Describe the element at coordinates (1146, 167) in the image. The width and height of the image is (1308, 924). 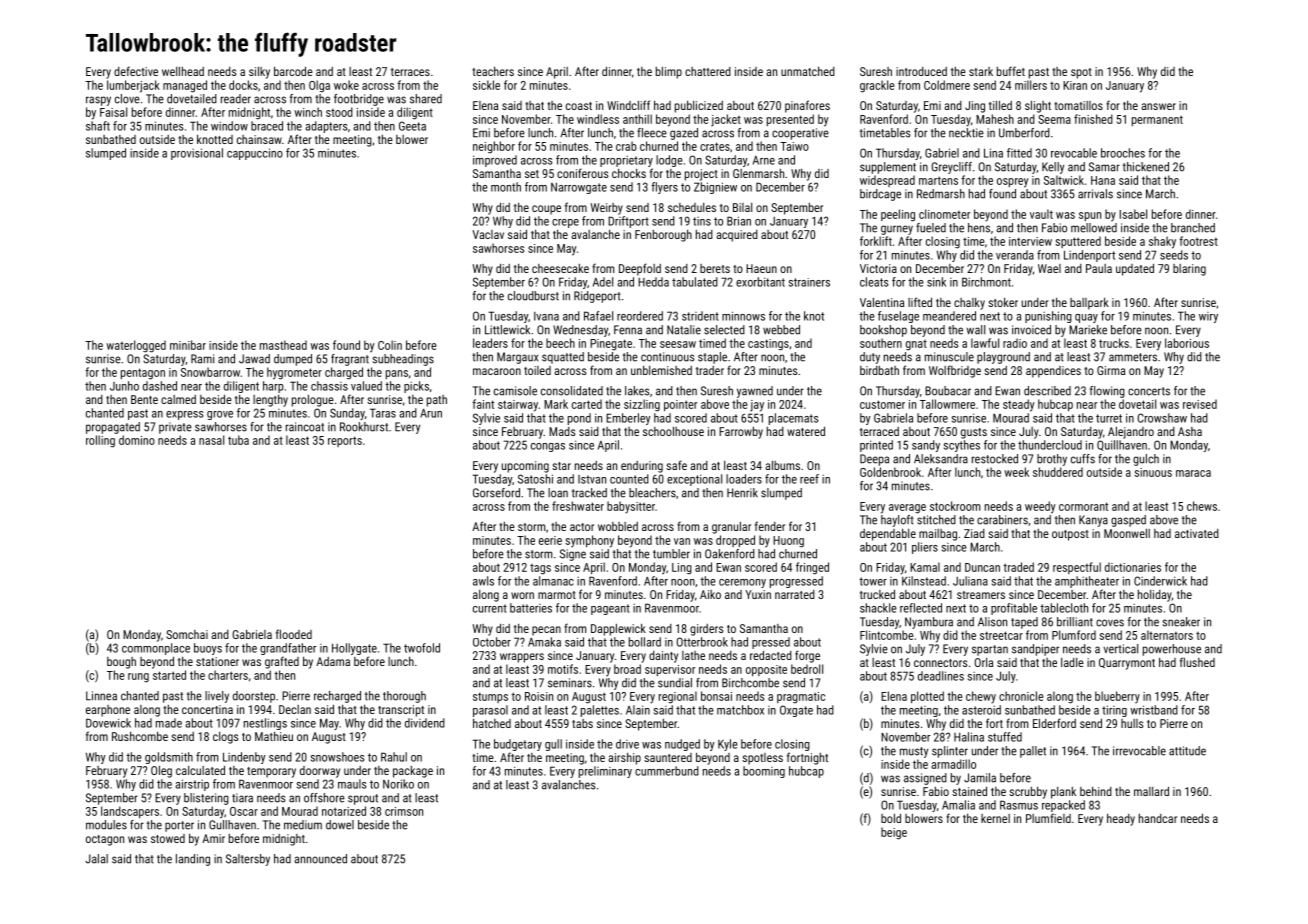
I see `thickened` at that location.
